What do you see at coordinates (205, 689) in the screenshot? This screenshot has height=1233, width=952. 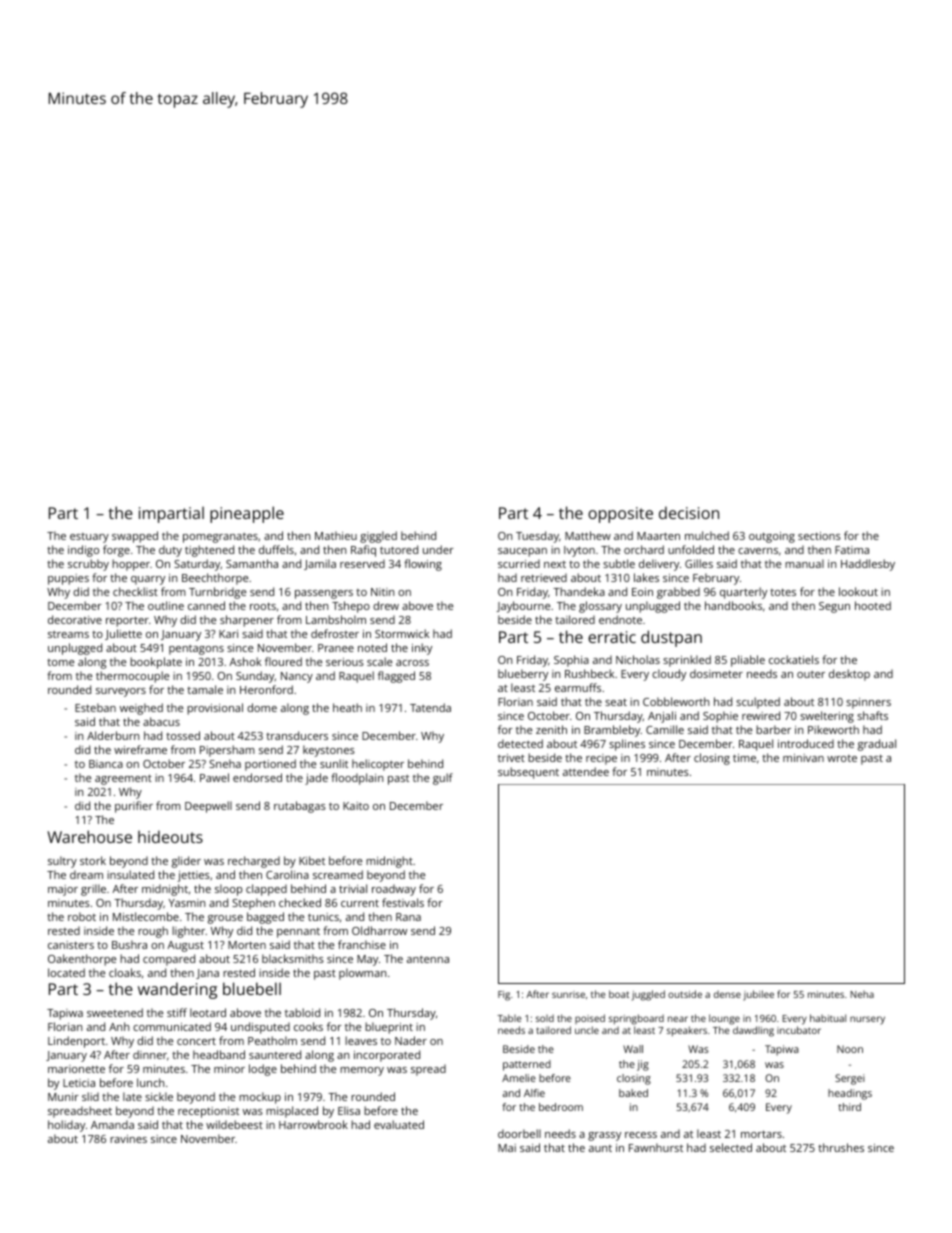 I see `tamale` at bounding box center [205, 689].
